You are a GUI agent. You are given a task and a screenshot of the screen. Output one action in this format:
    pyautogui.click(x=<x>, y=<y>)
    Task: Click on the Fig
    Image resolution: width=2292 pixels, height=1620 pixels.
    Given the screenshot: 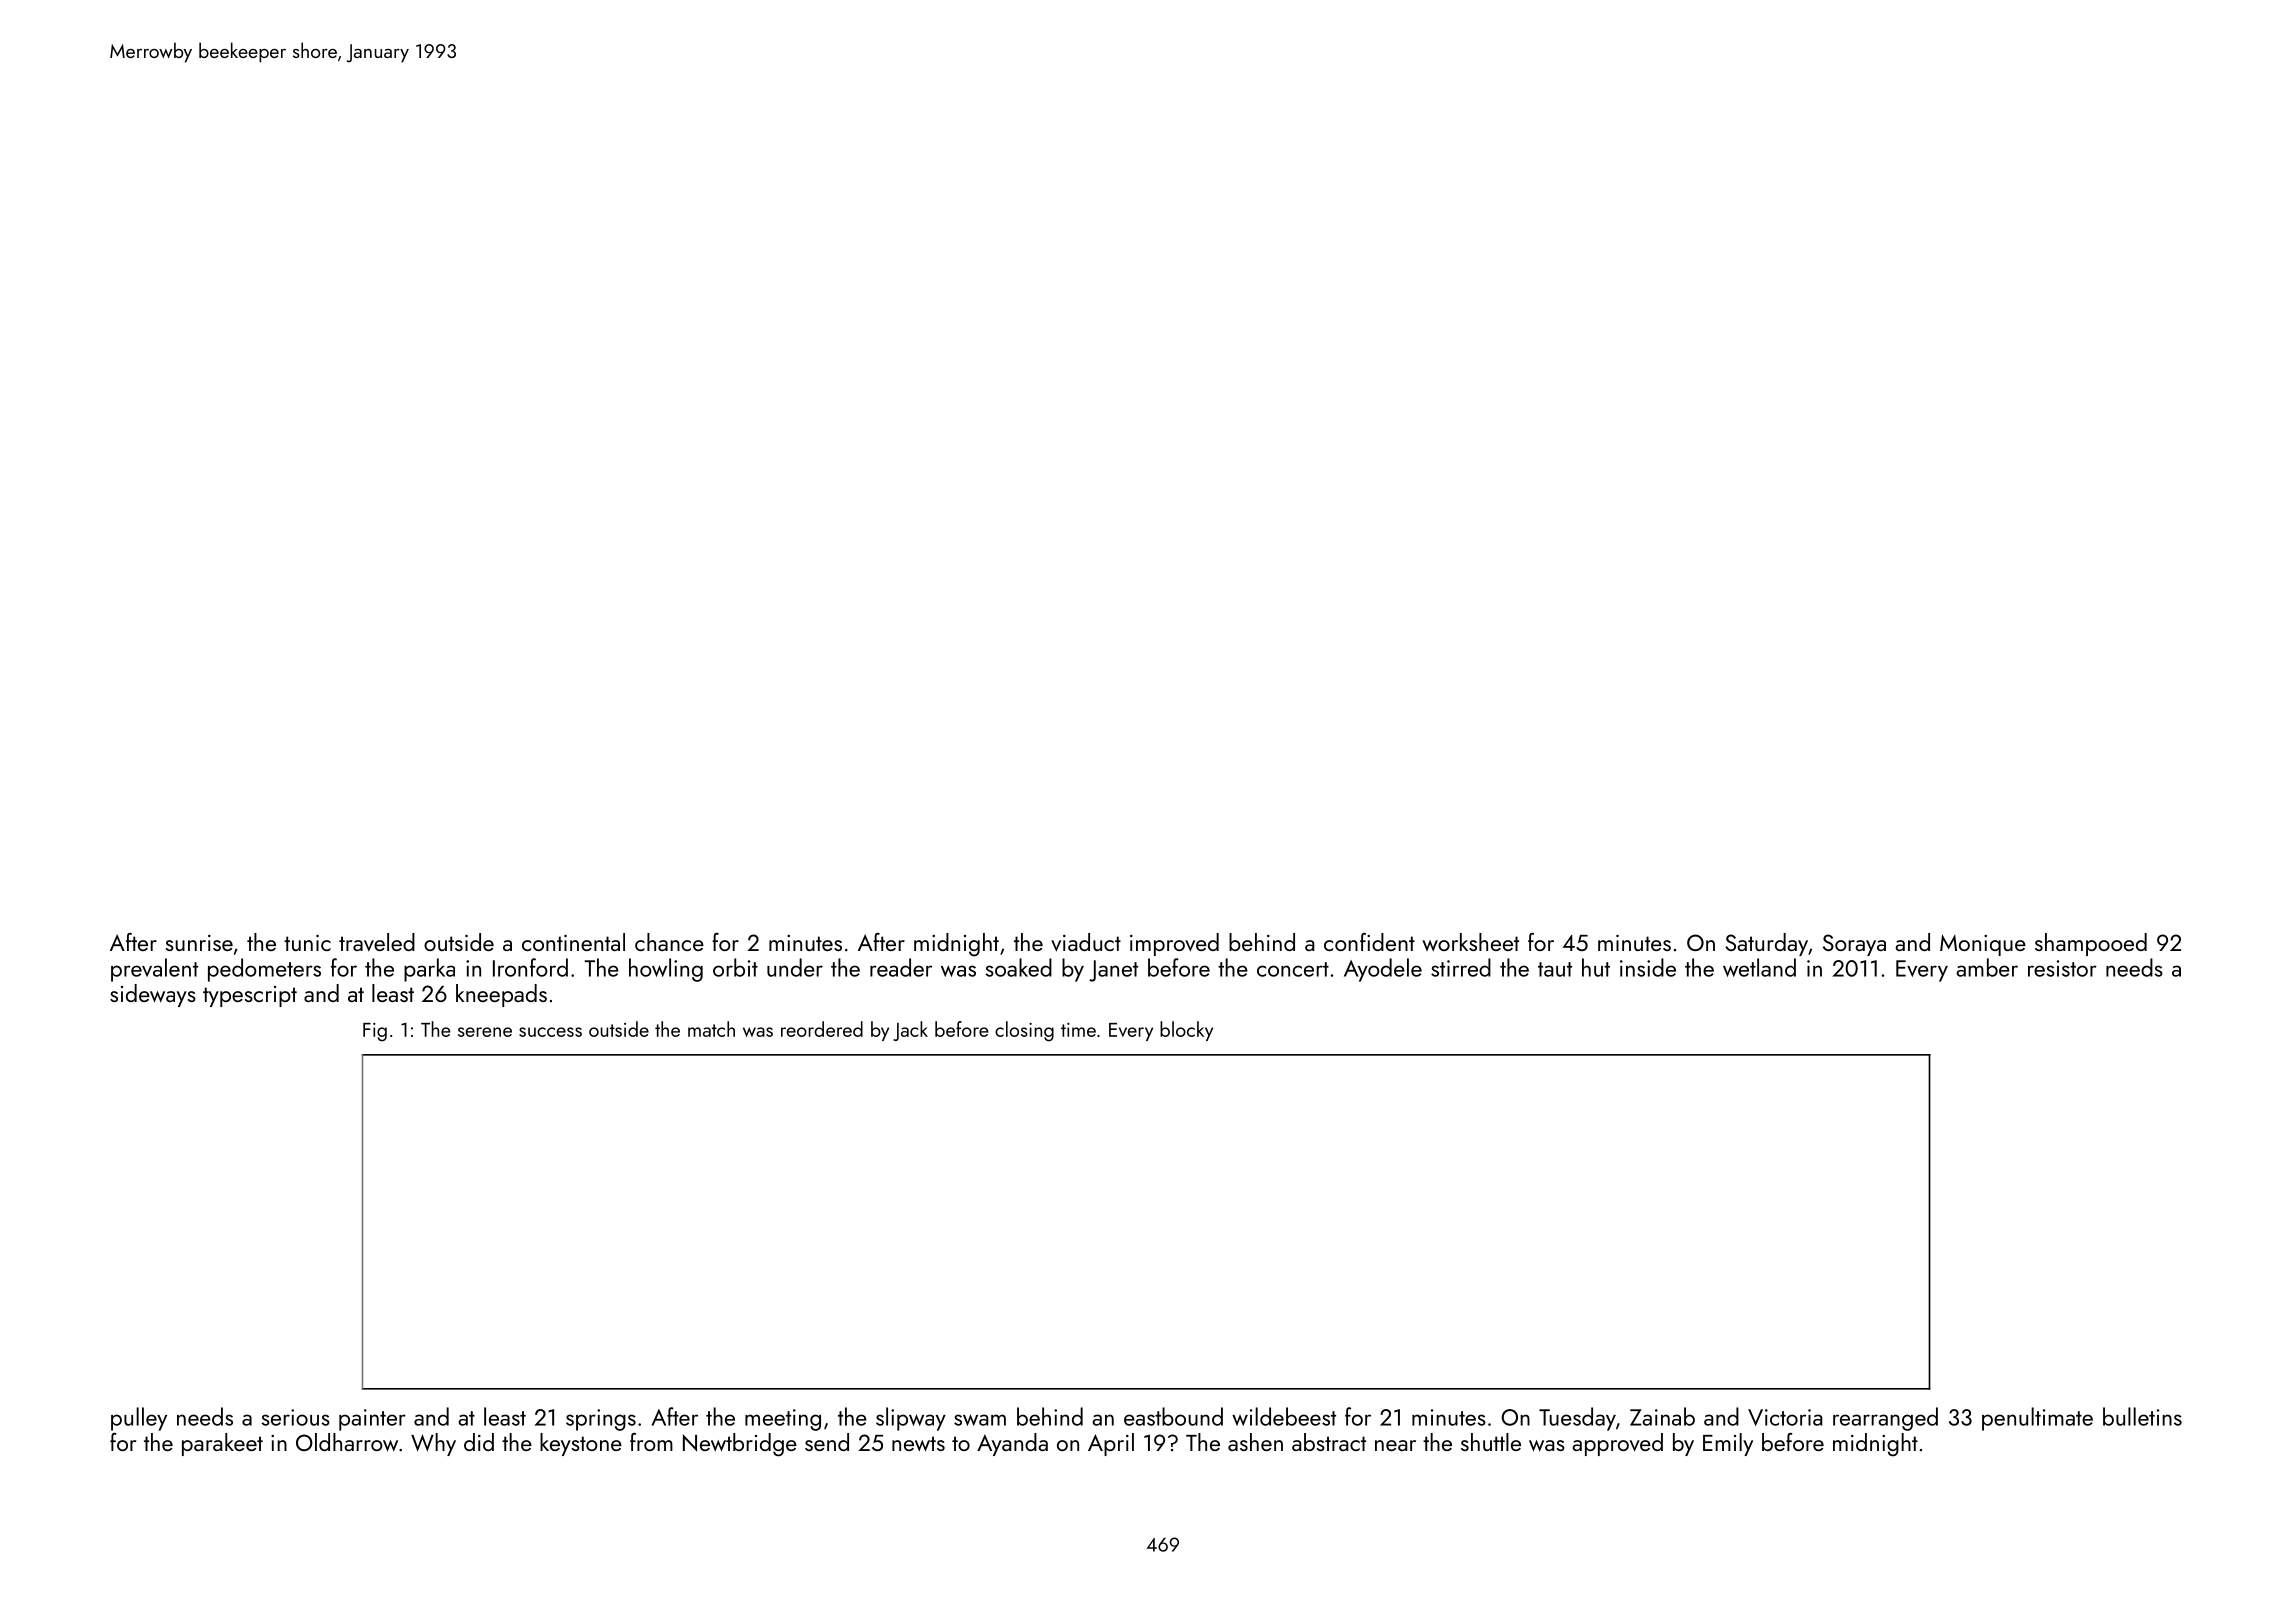 What is the action you would take?
    pyautogui.click(x=375, y=1032)
